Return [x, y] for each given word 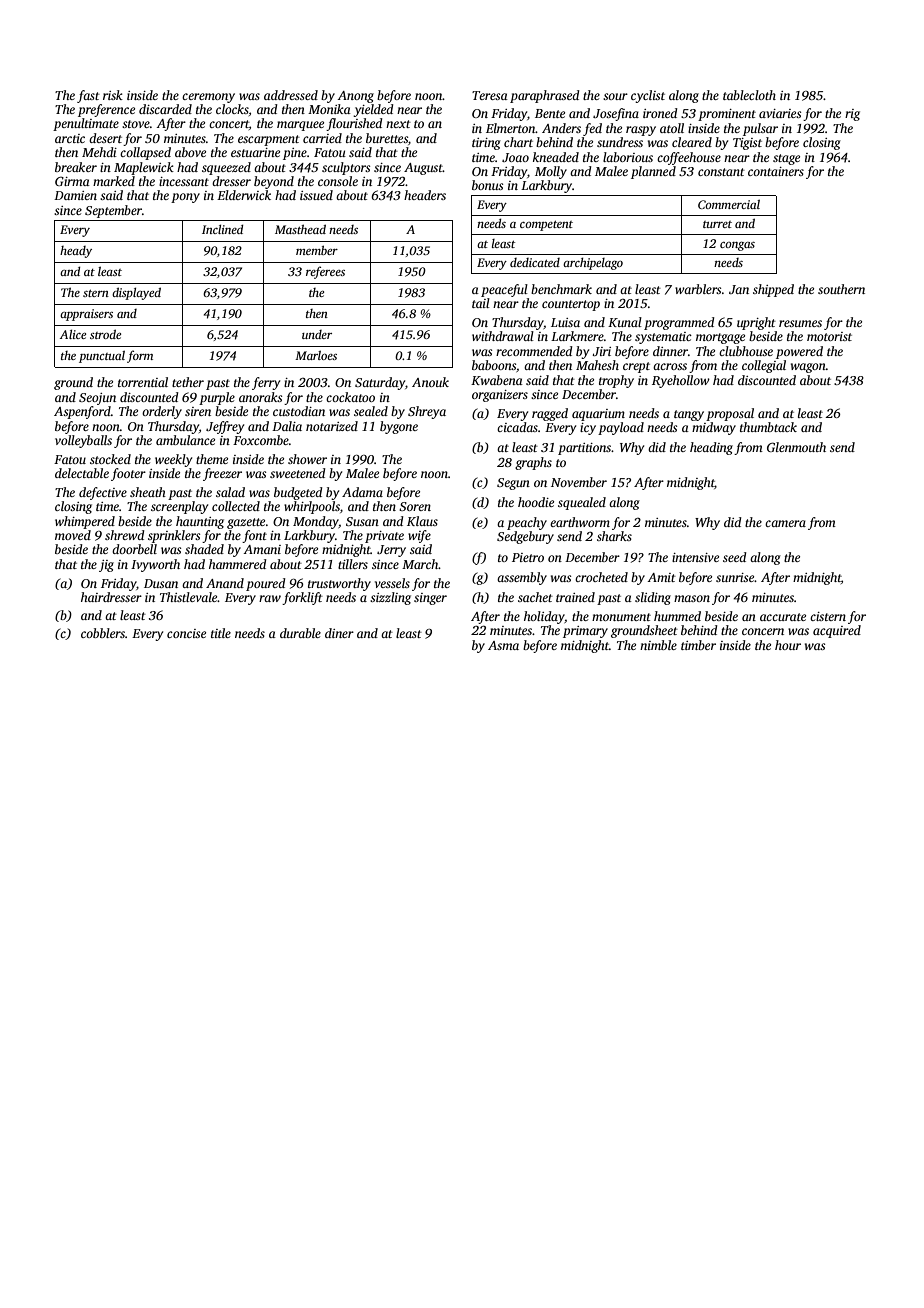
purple [217, 398]
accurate [783, 617]
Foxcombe [261, 440]
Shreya [427, 412]
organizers [500, 396]
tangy [689, 415]
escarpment [269, 140]
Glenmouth [796, 447]
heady [76, 252]
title [221, 633]
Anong [355, 97]
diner [339, 633]
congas [737, 246]
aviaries [780, 113]
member [317, 250]
